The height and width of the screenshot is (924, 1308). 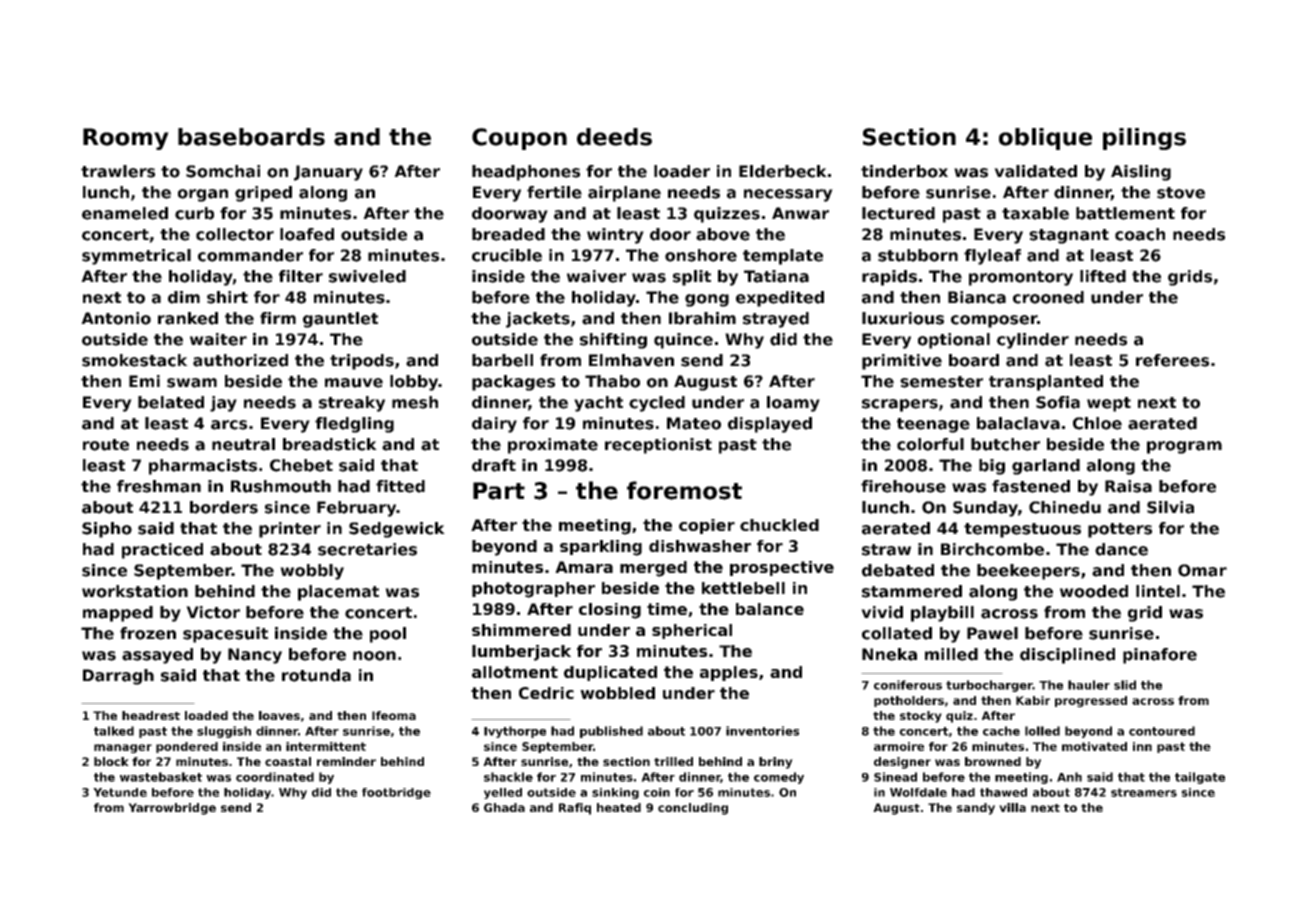 I want to click on flyleaf, so click(x=992, y=257).
